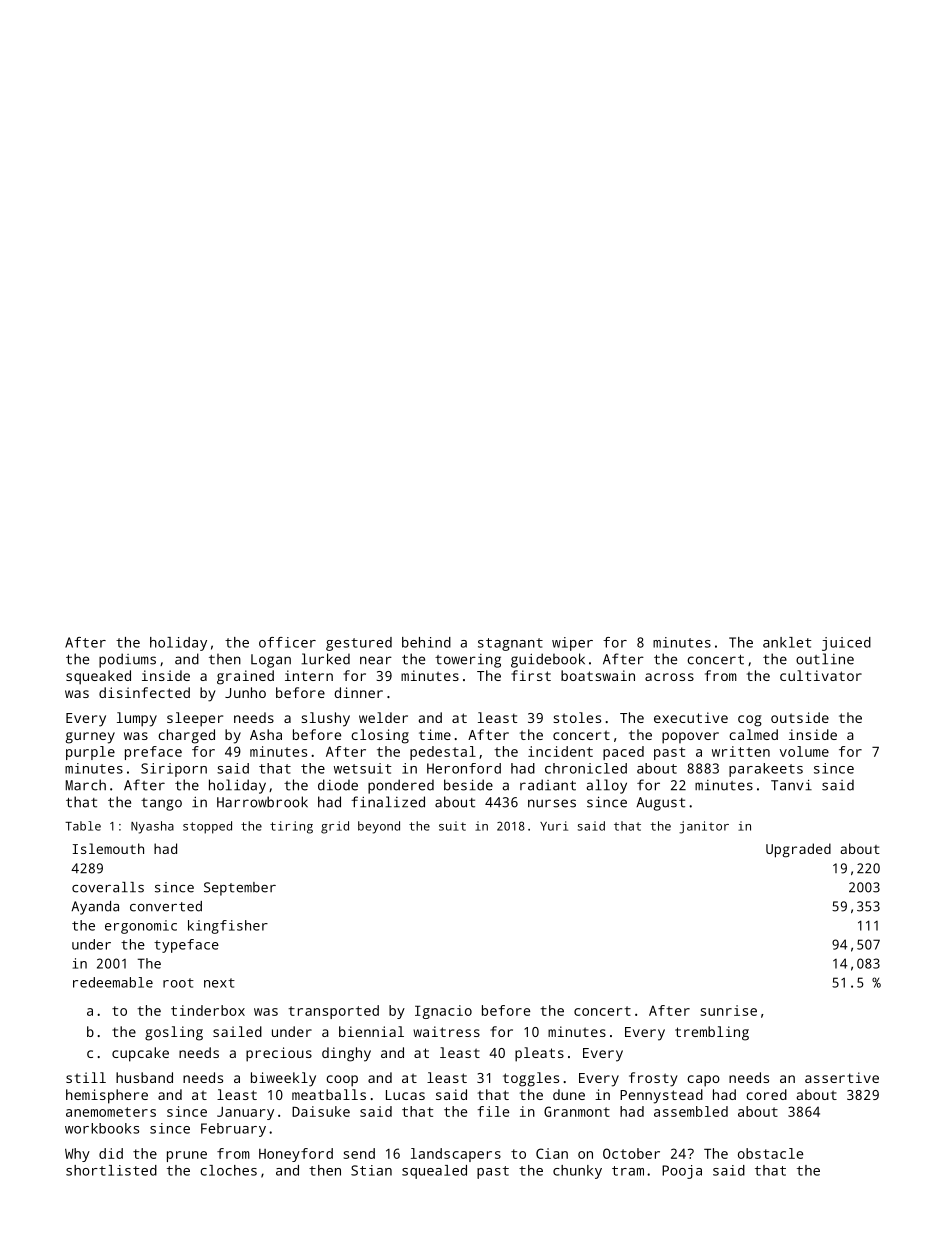 The image size is (952, 1233). Describe the element at coordinates (787, 642) in the page. I see `anklet` at that location.
